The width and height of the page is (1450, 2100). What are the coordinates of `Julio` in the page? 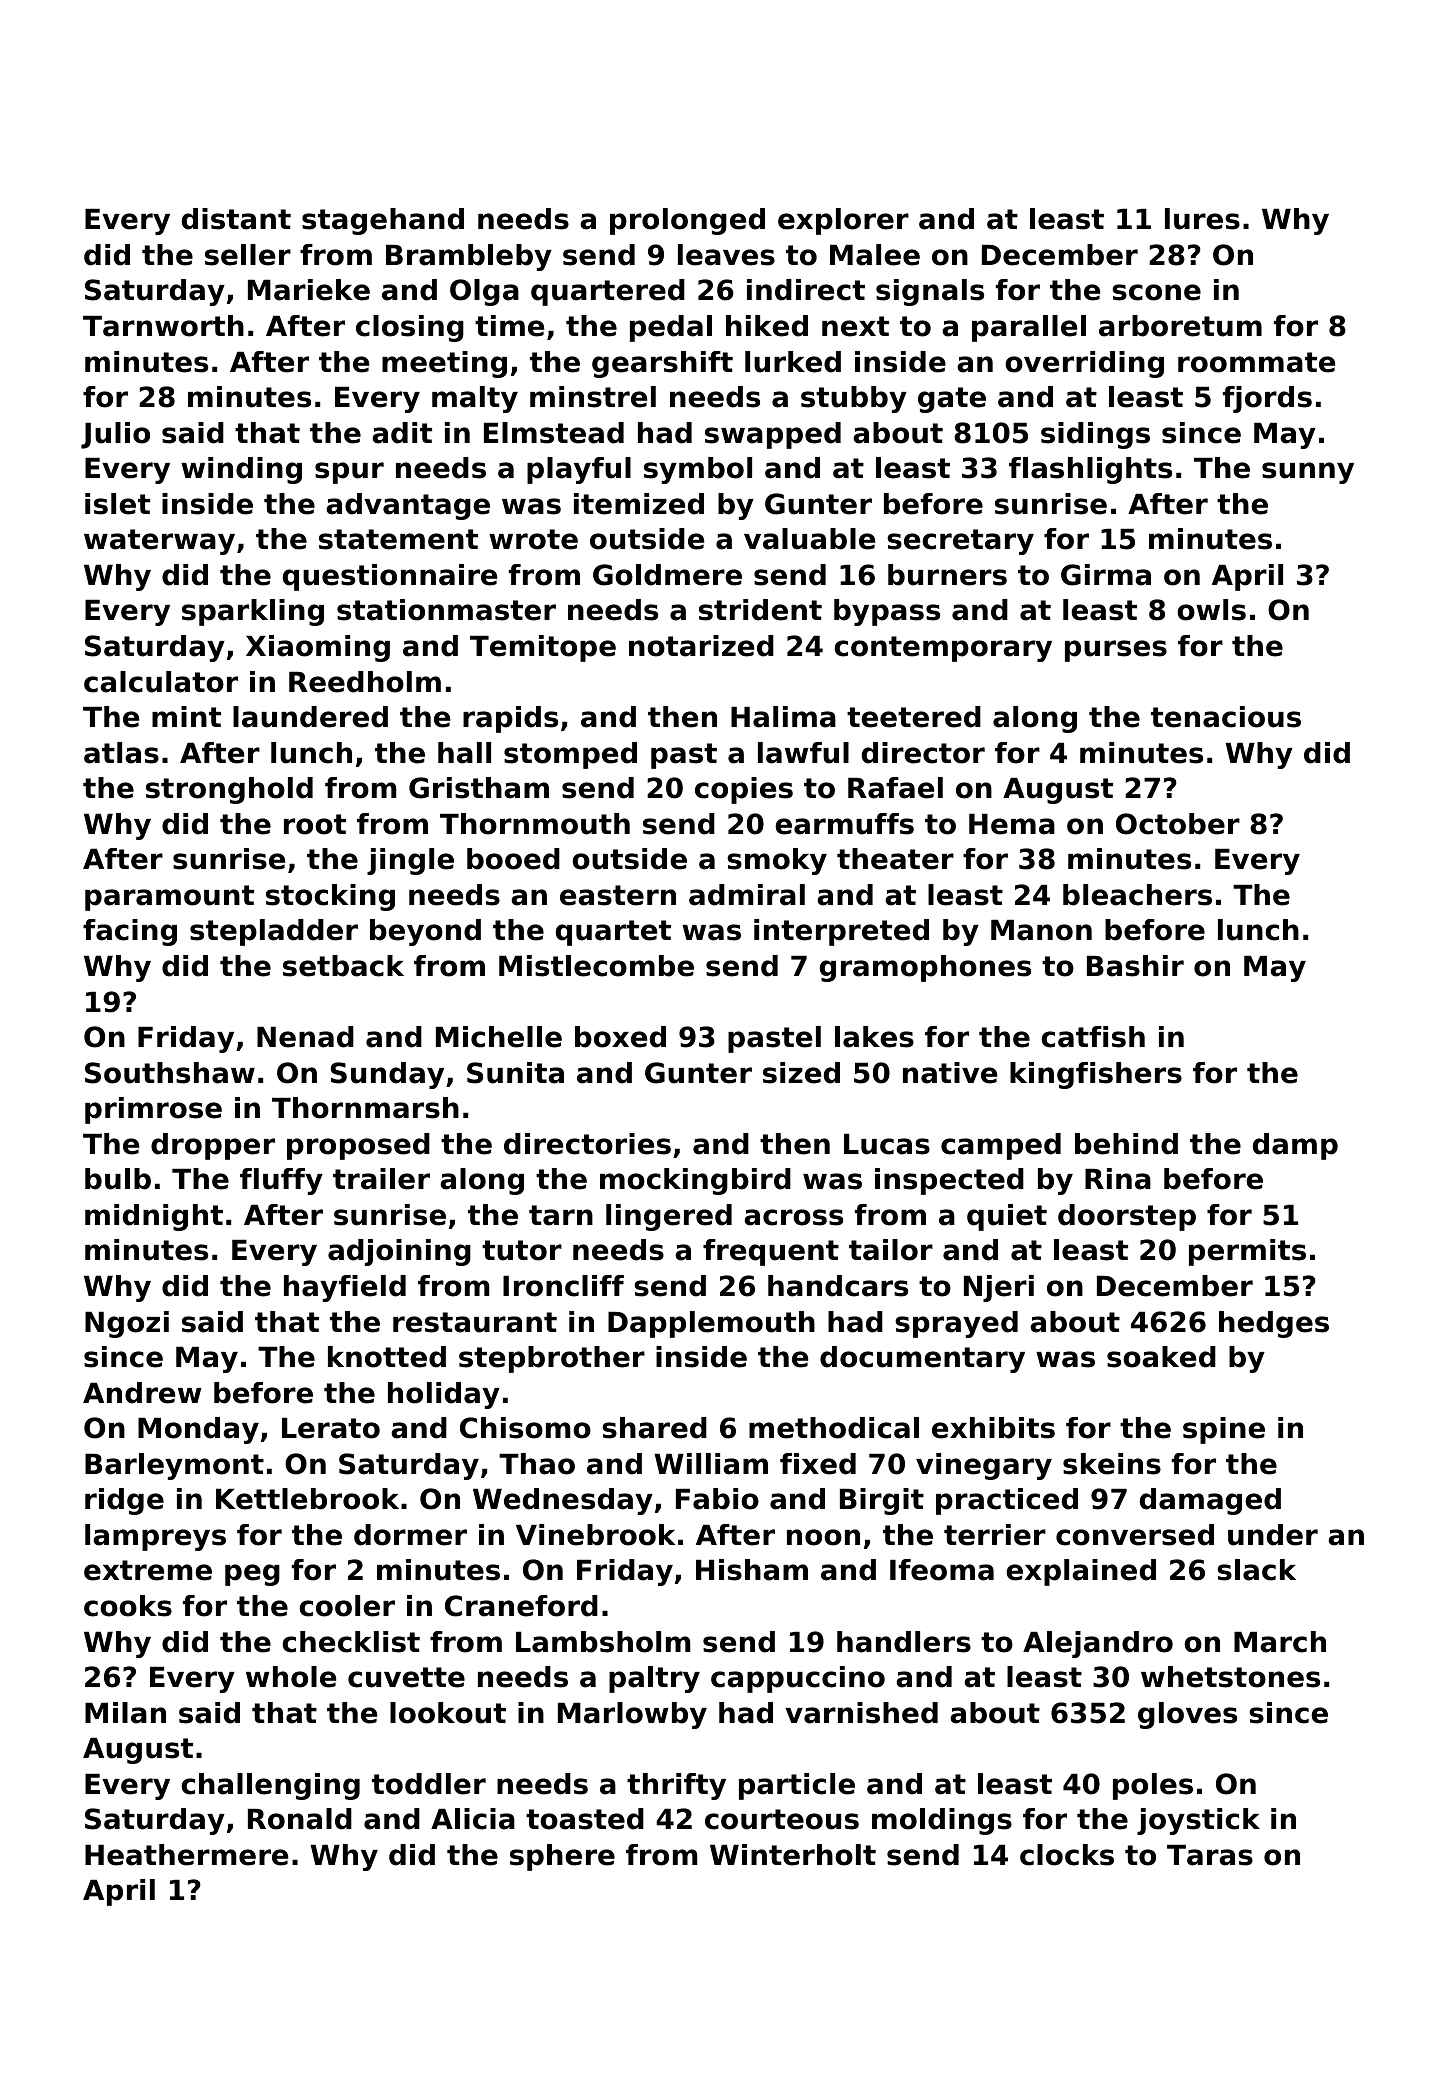 It's located at (115, 435).
